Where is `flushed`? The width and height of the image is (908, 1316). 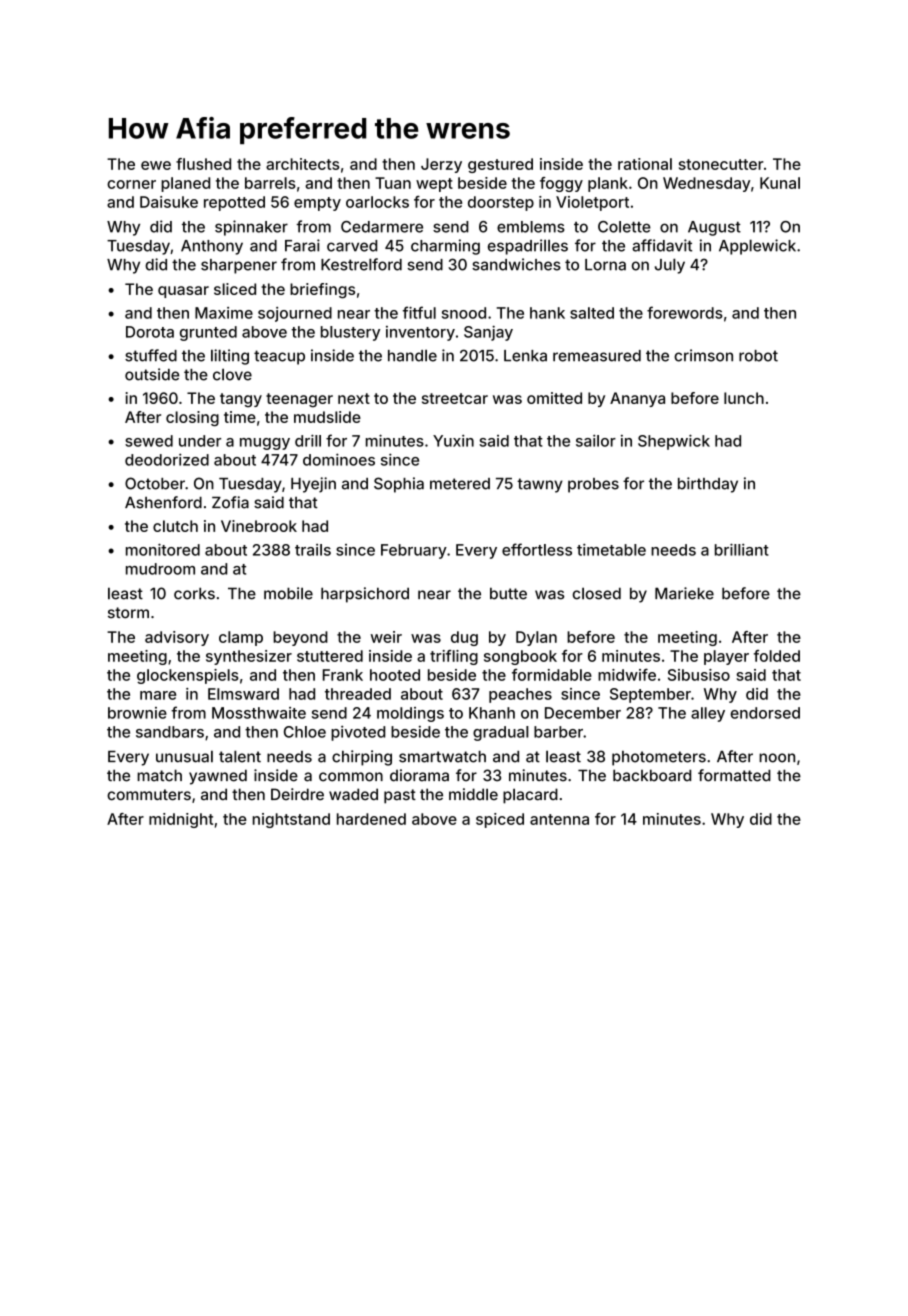
flushed is located at coordinates (203, 164).
